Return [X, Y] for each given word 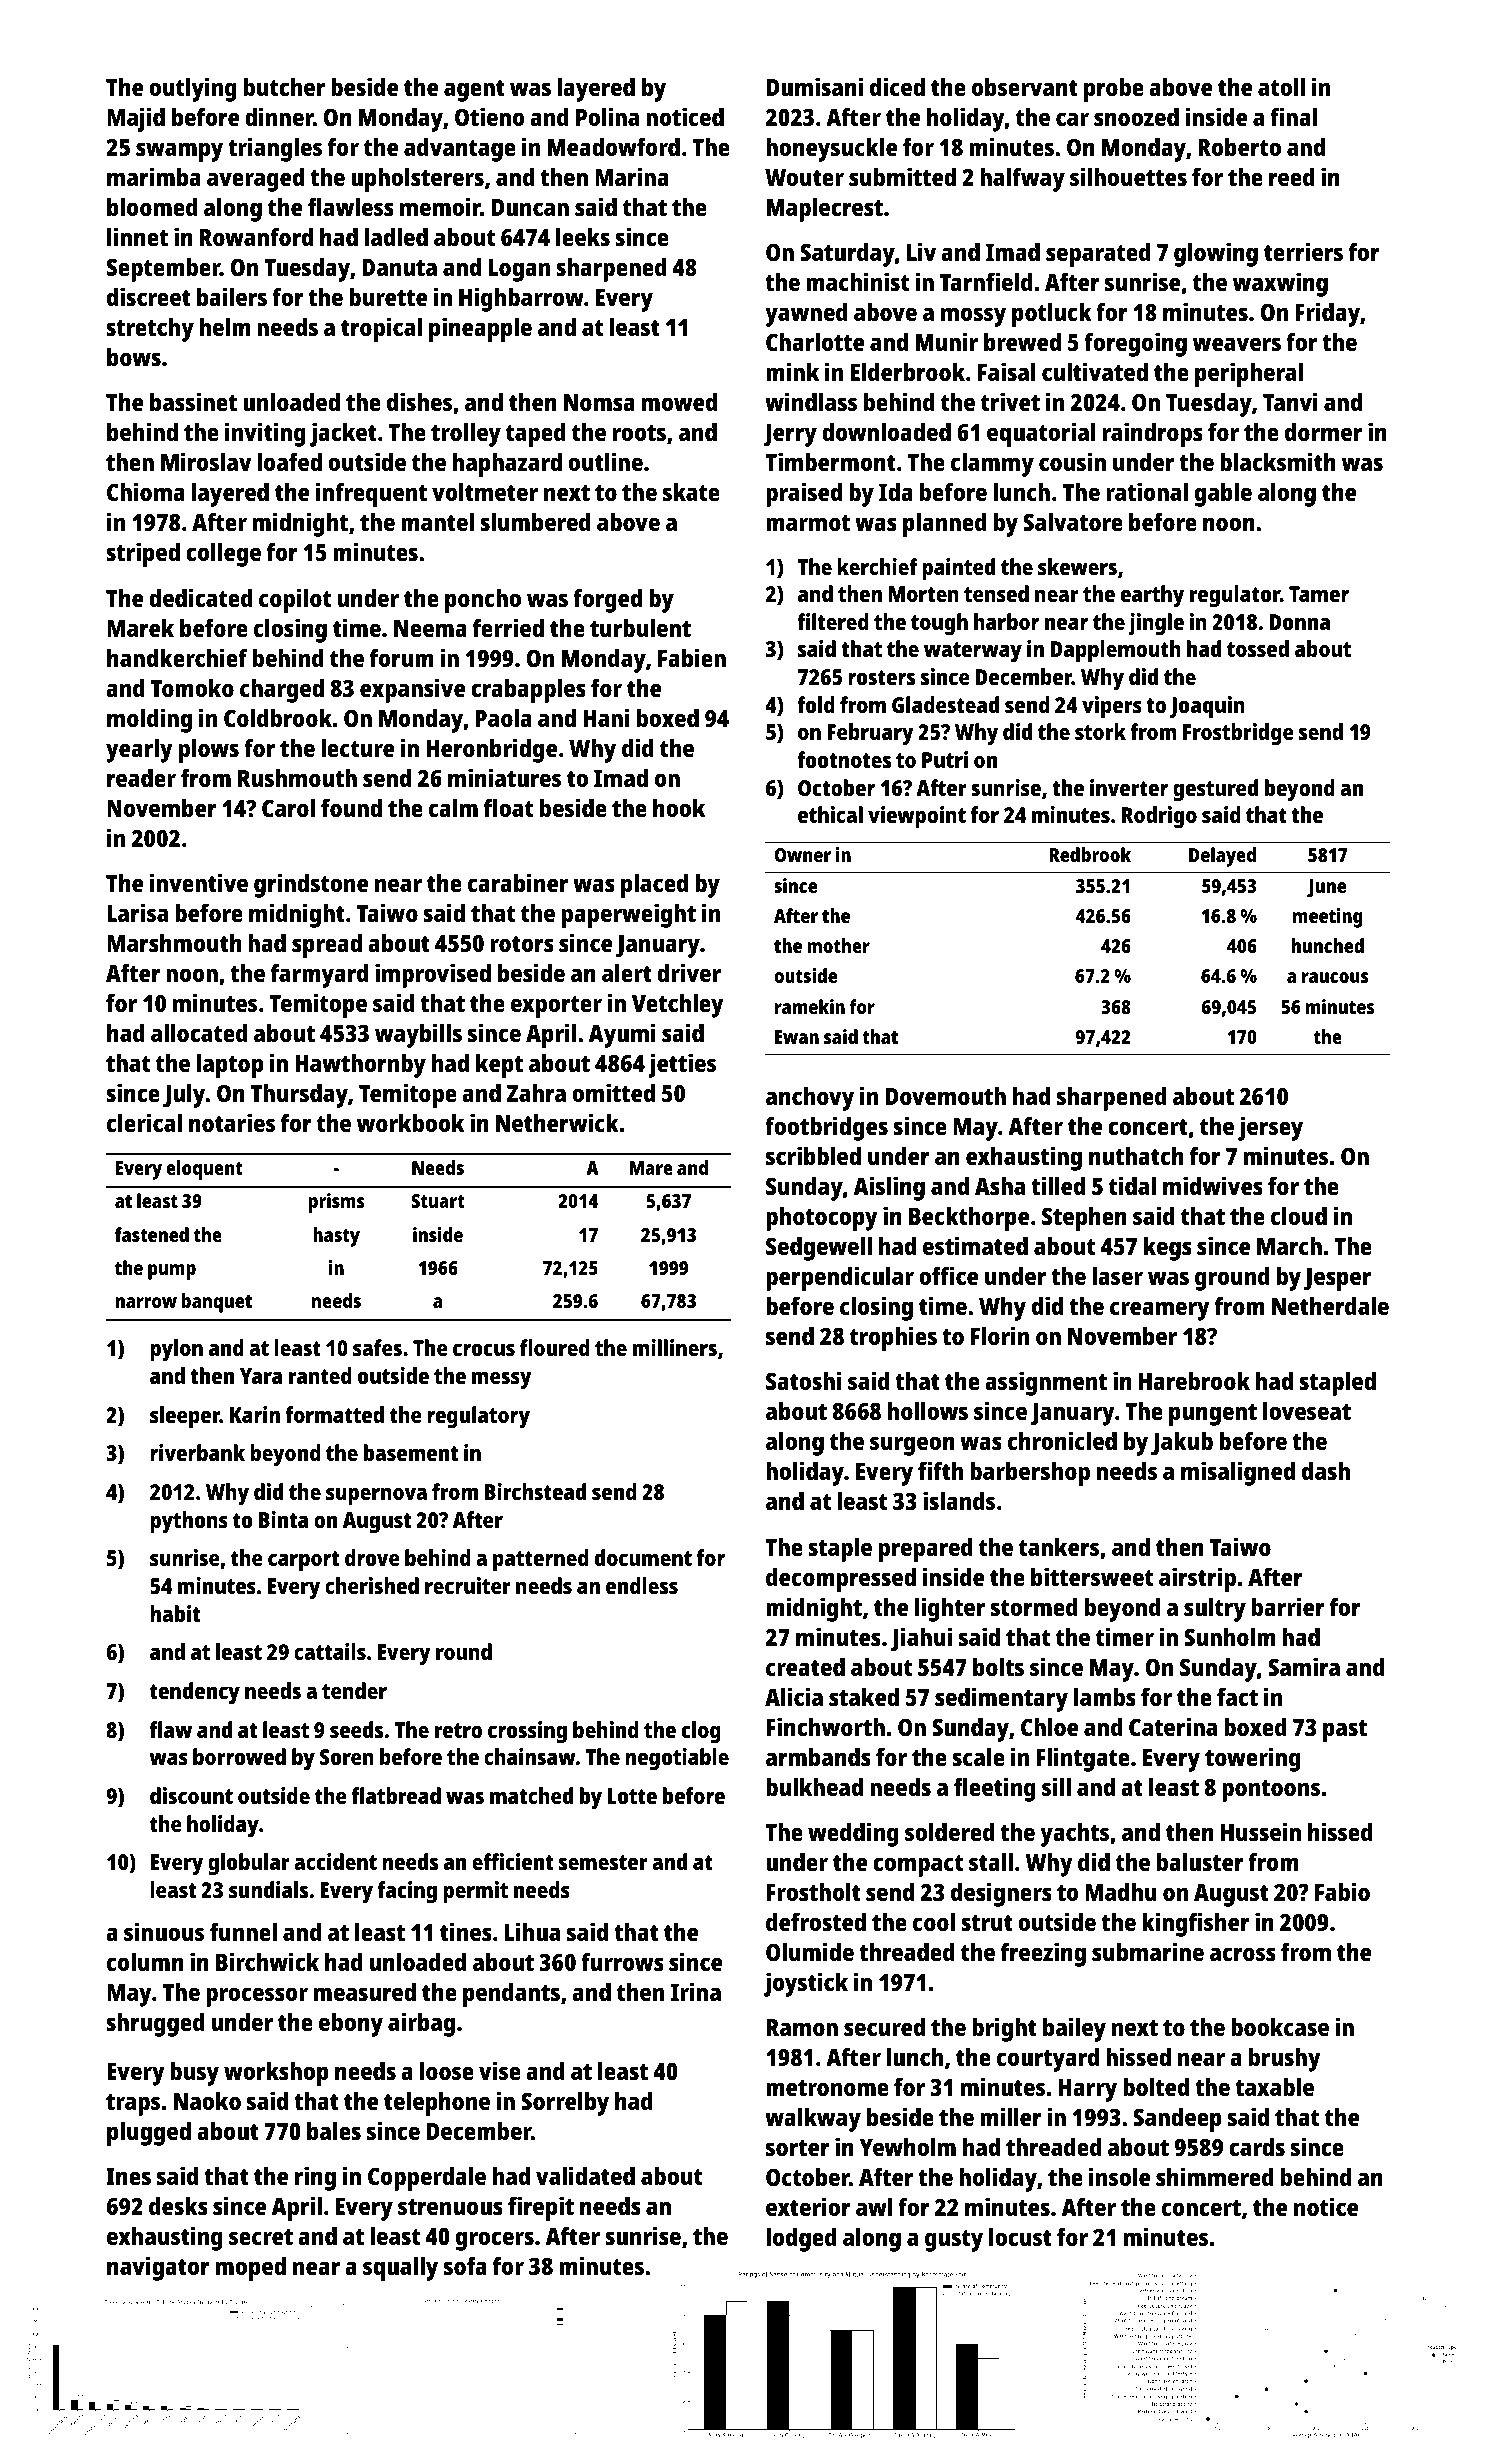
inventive [199, 882]
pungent [1213, 1415]
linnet [137, 236]
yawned [806, 315]
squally [400, 2269]
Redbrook [1090, 854]
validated [585, 2175]
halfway [1022, 180]
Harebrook [1194, 1381]
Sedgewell [819, 1249]
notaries [232, 1122]
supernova [376, 1496]
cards [1257, 2147]
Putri [945, 759]
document [643, 1557]
